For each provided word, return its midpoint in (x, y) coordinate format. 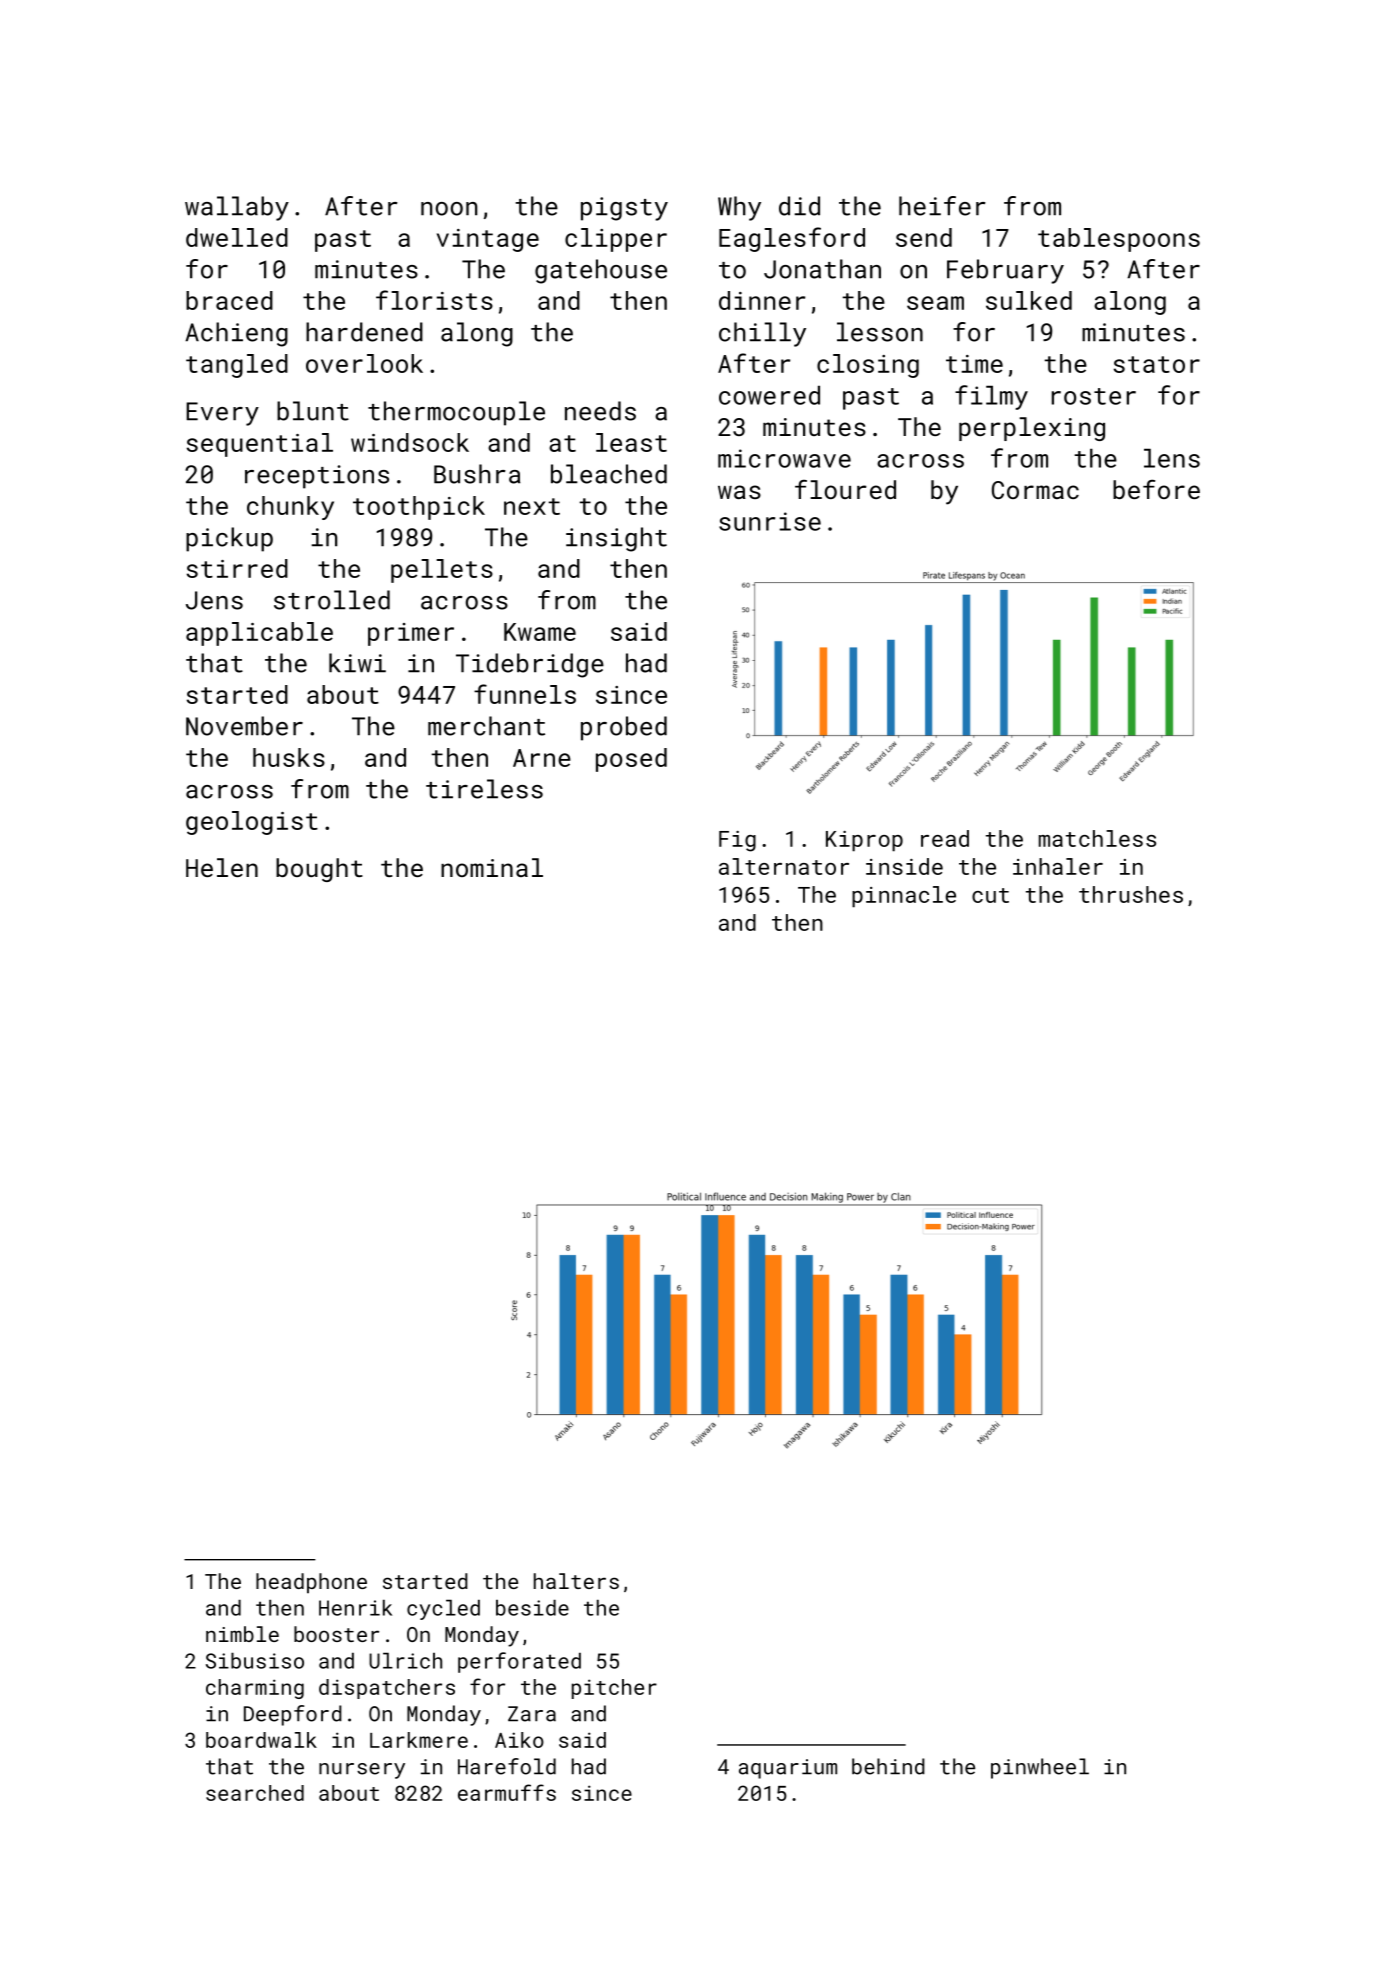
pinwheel (1040, 1768)
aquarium (788, 1769)
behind (888, 1766)
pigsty (624, 209)
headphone (311, 1583)
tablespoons (1119, 240)
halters (576, 1581)
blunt (313, 411)
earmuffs (507, 1792)
